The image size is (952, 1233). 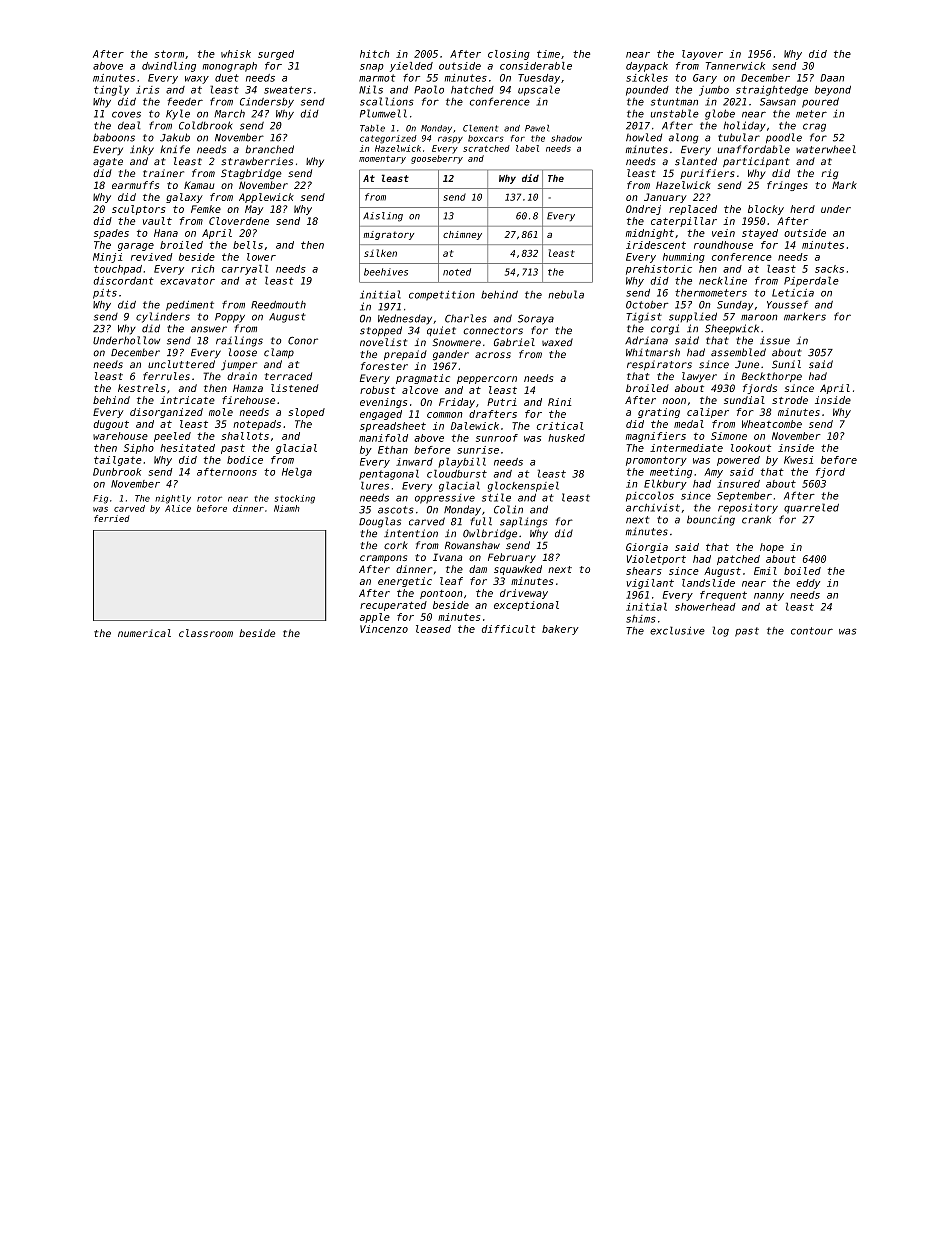 What do you see at coordinates (433, 629) in the image?
I see `leased` at bounding box center [433, 629].
